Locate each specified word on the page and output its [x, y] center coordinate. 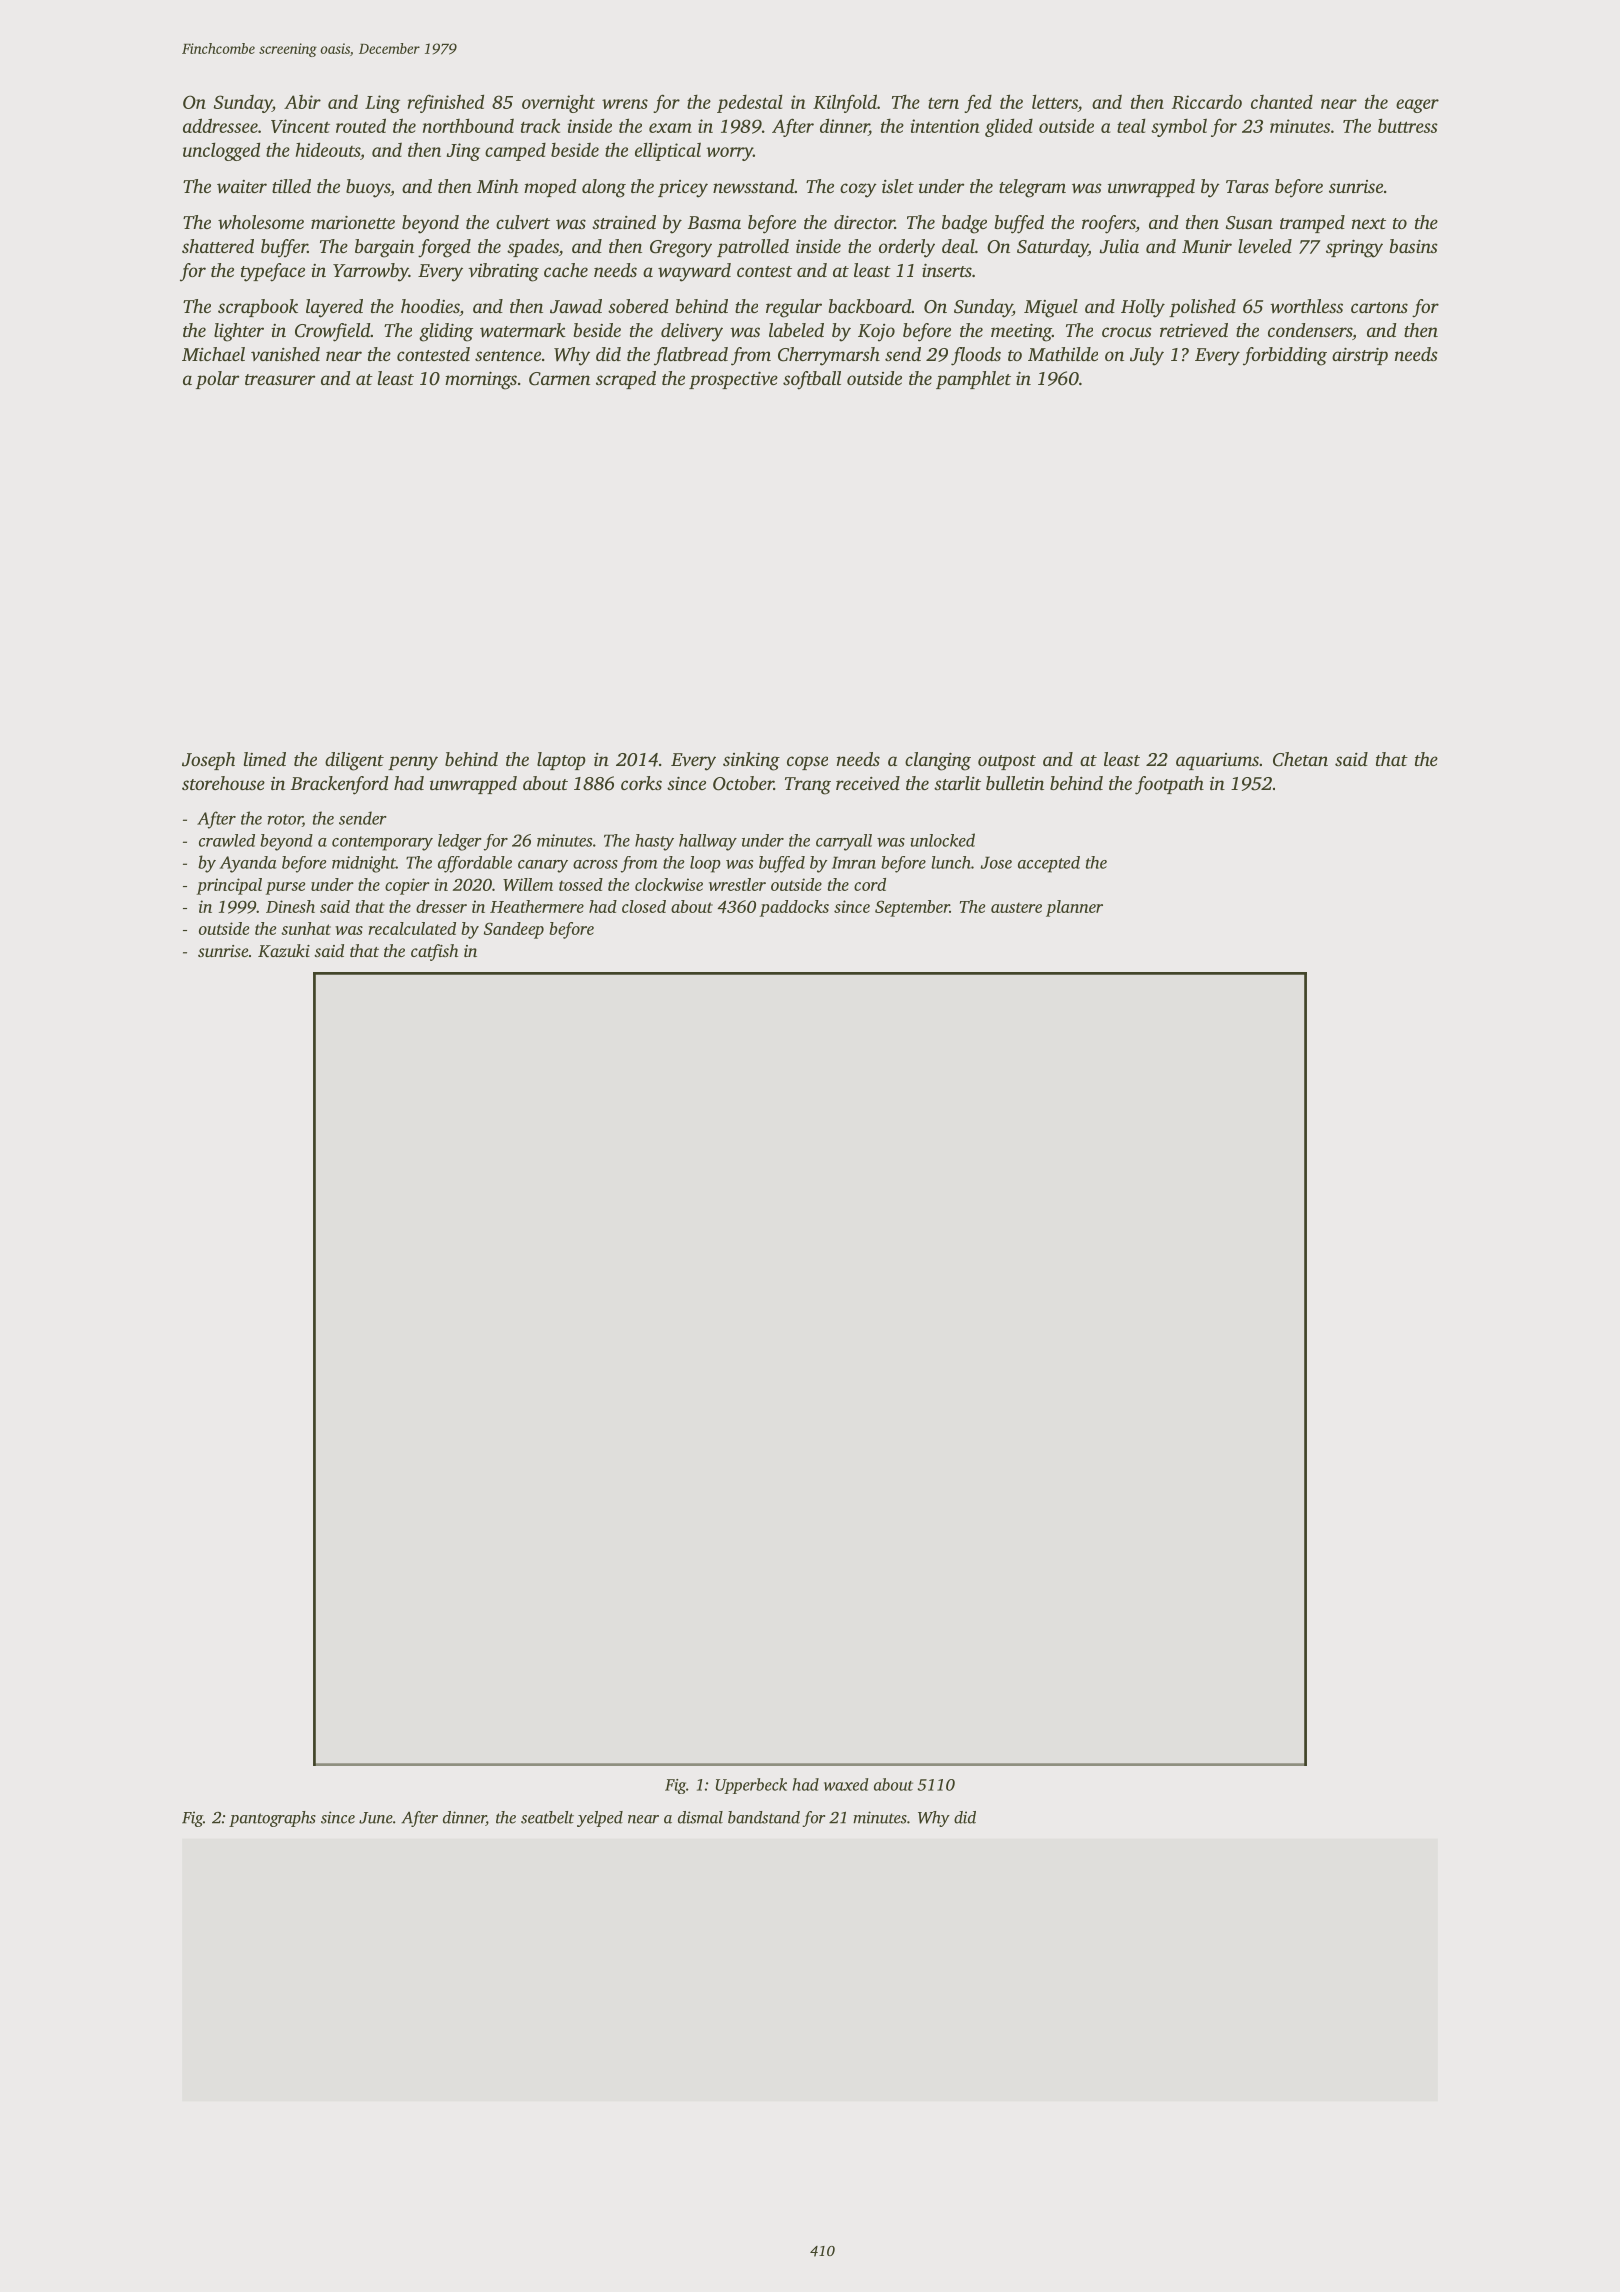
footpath [1169, 785]
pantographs [272, 1819]
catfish [434, 952]
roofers [1109, 224]
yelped [600, 1819]
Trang [808, 786]
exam [670, 128]
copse [807, 763]
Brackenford [339, 785]
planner [1074, 908]
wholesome [261, 222]
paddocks [794, 908]
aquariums [1217, 761]
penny [413, 763]
